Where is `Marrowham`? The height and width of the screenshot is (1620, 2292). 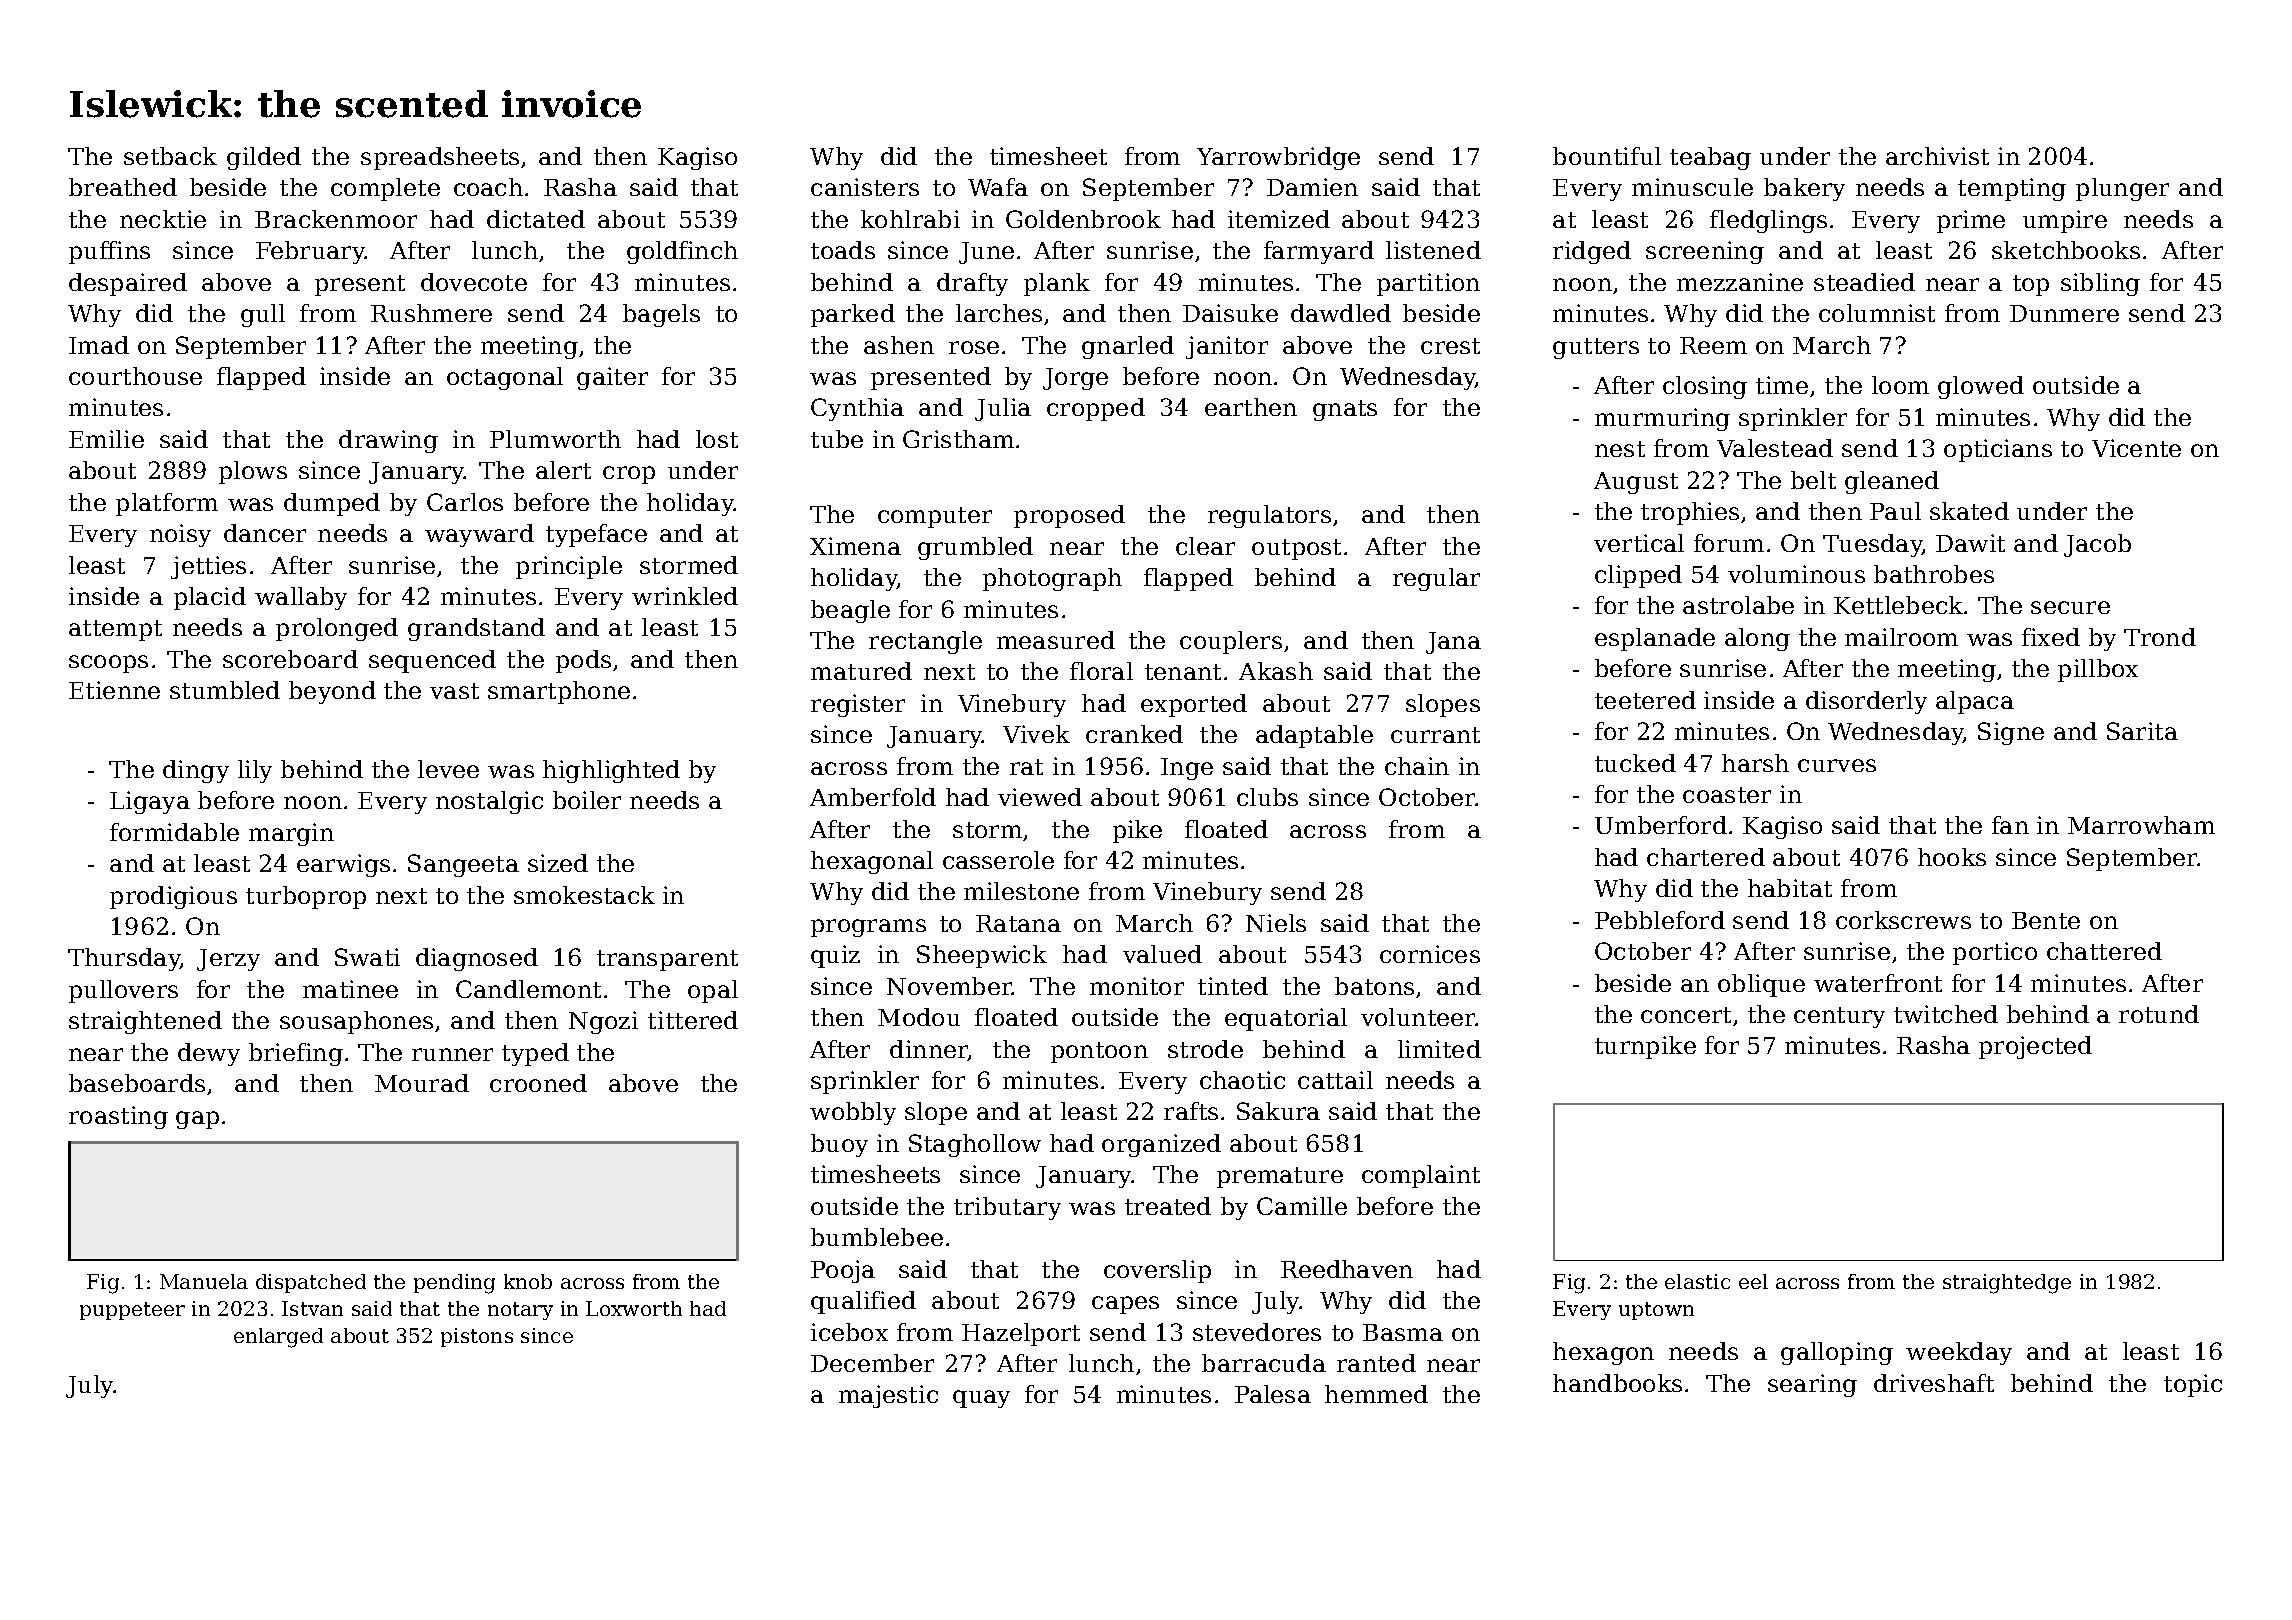
Marrowham is located at coordinates (2141, 825).
